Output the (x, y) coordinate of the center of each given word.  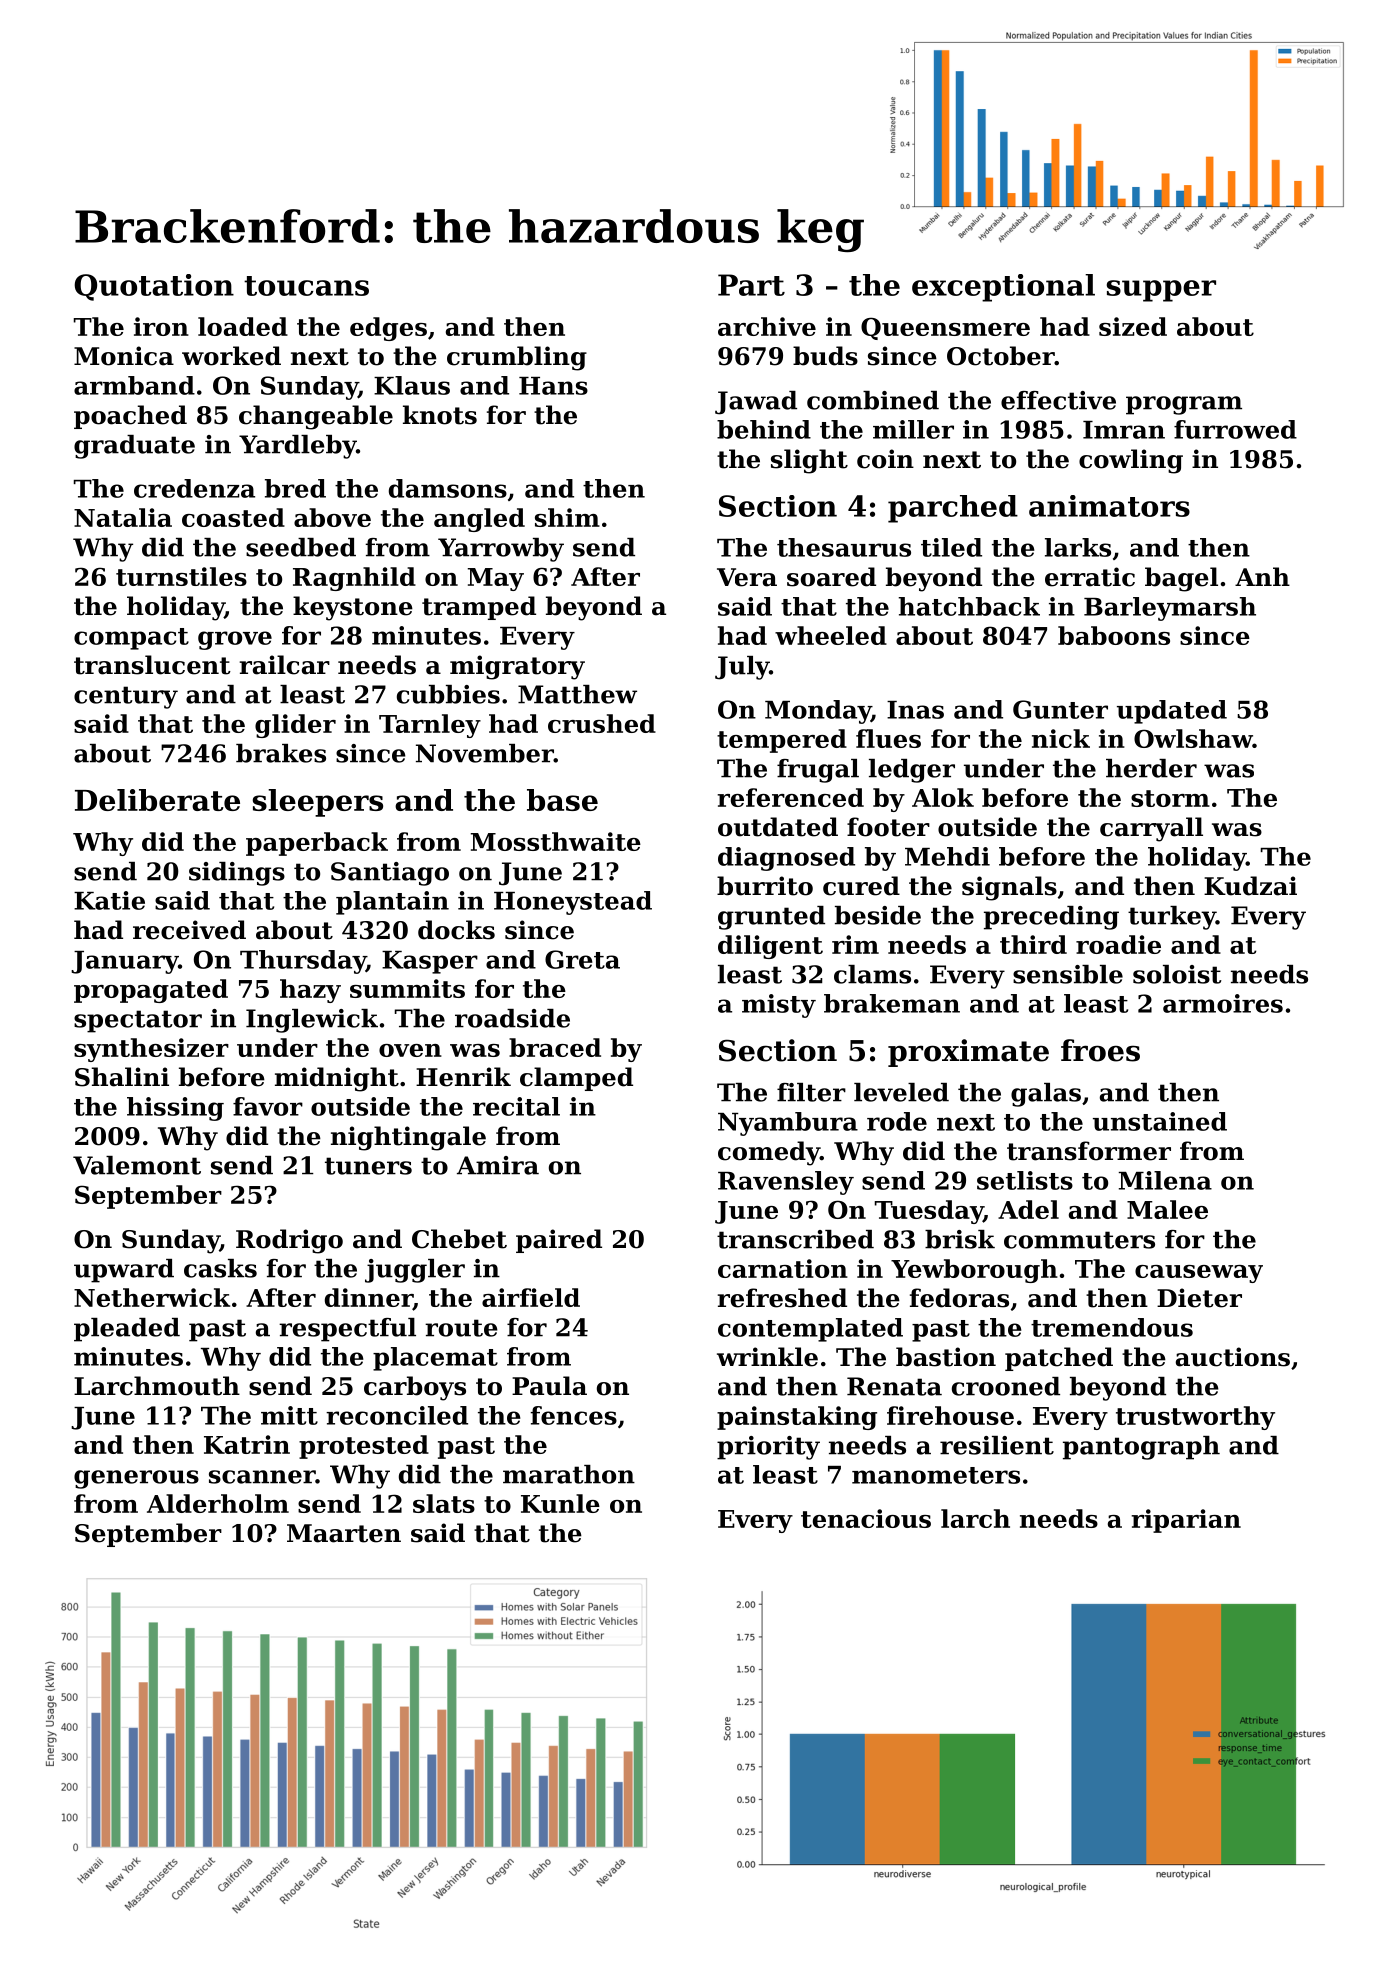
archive (767, 326)
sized (1133, 326)
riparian (1186, 1521)
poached (130, 417)
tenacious (866, 1518)
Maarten (344, 1533)
